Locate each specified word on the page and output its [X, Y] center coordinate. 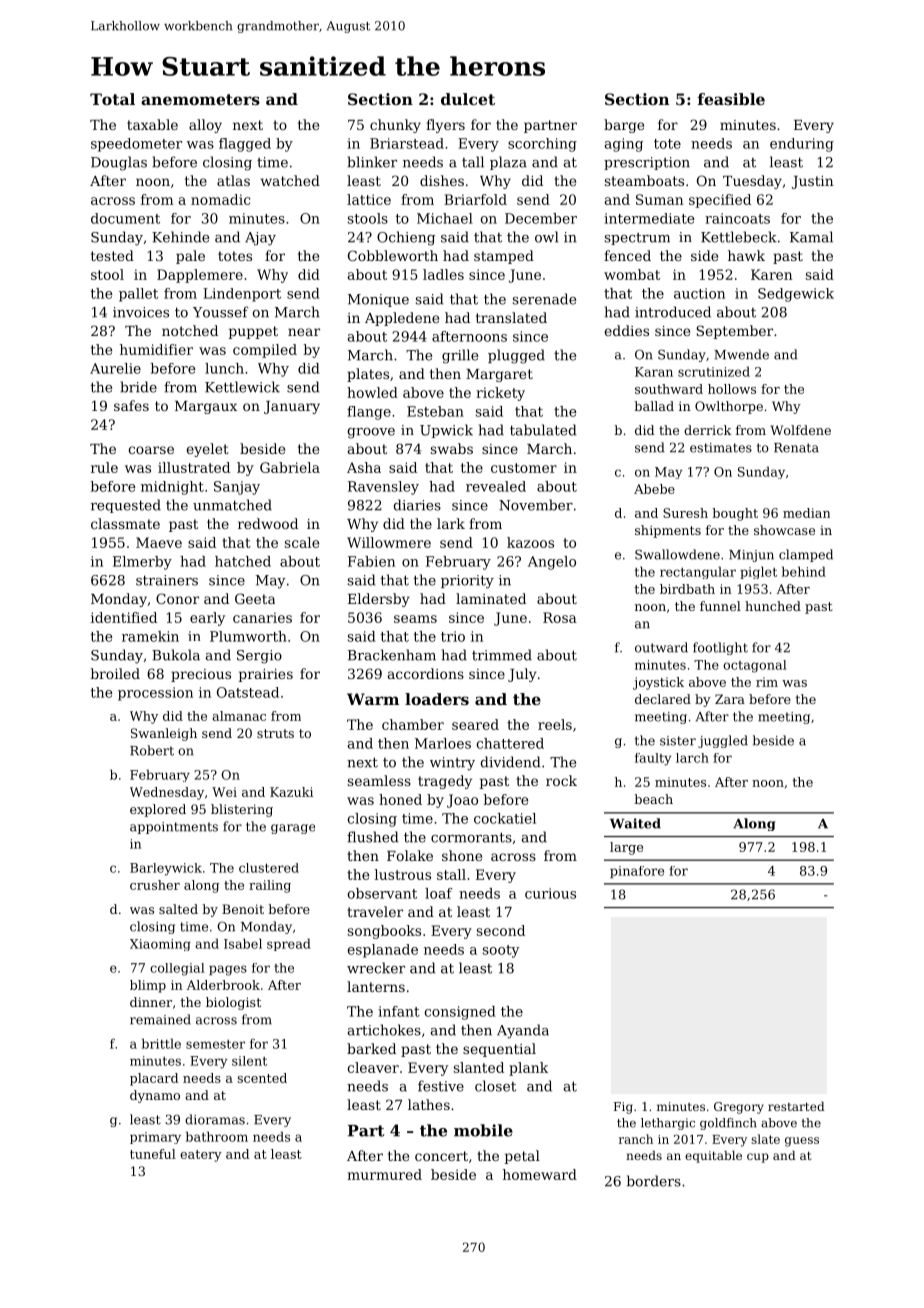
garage [293, 829]
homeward [540, 1174]
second [501, 930]
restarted [796, 1106]
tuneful [153, 1154]
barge [624, 126]
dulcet [468, 99]
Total [112, 99]
